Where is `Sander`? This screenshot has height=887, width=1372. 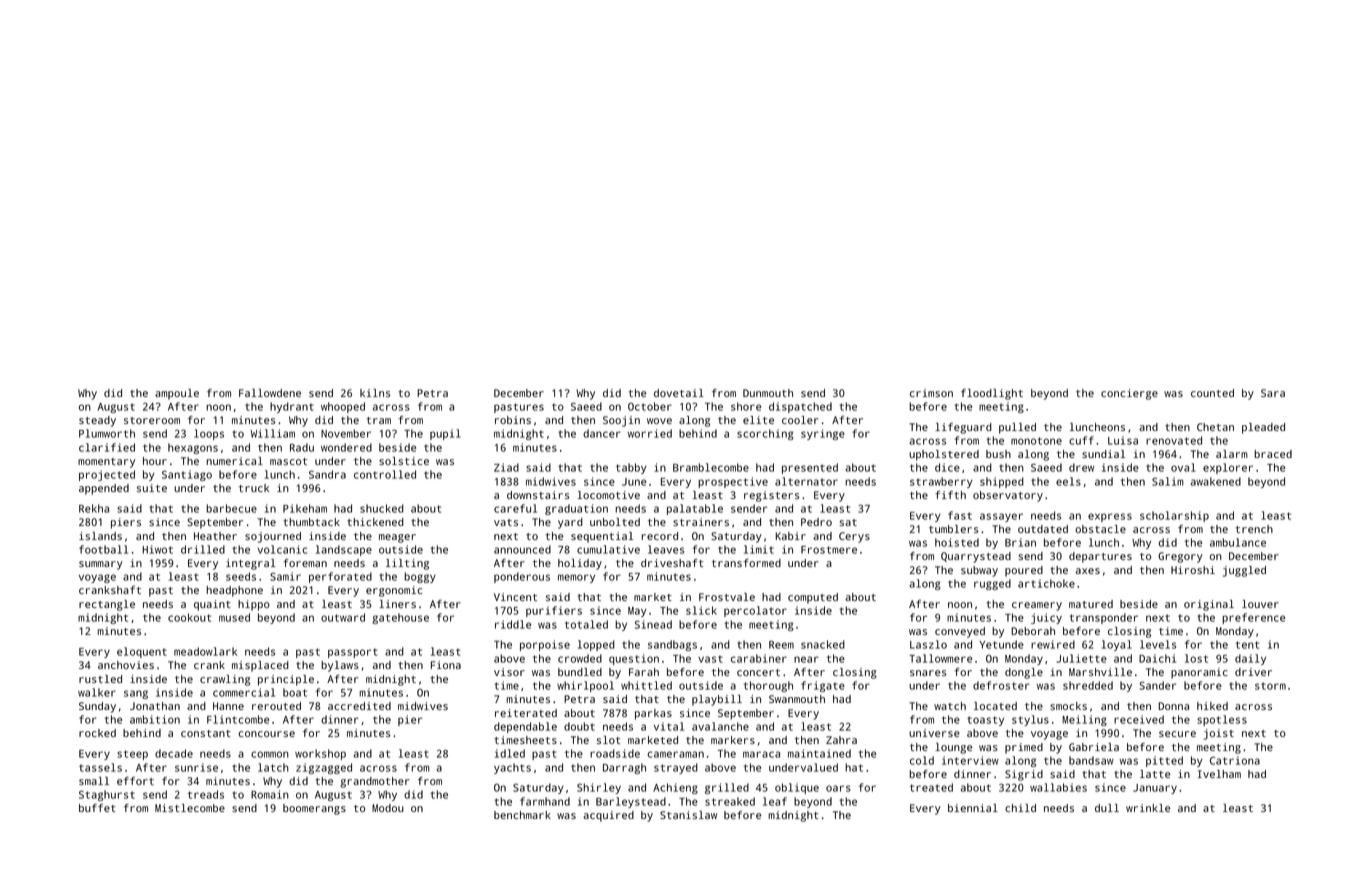
Sander is located at coordinates (1158, 685).
